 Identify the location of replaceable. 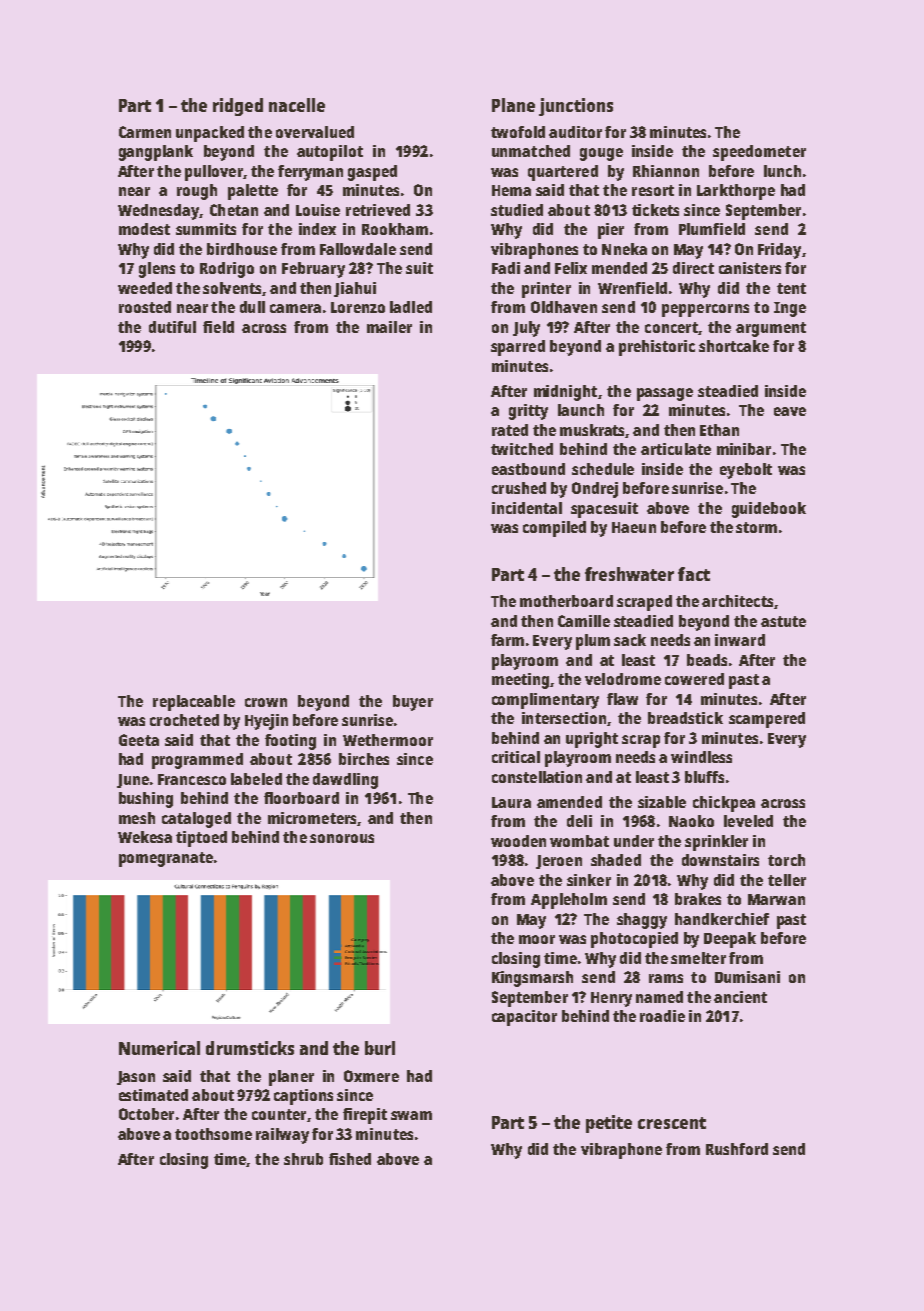
(194, 703).
